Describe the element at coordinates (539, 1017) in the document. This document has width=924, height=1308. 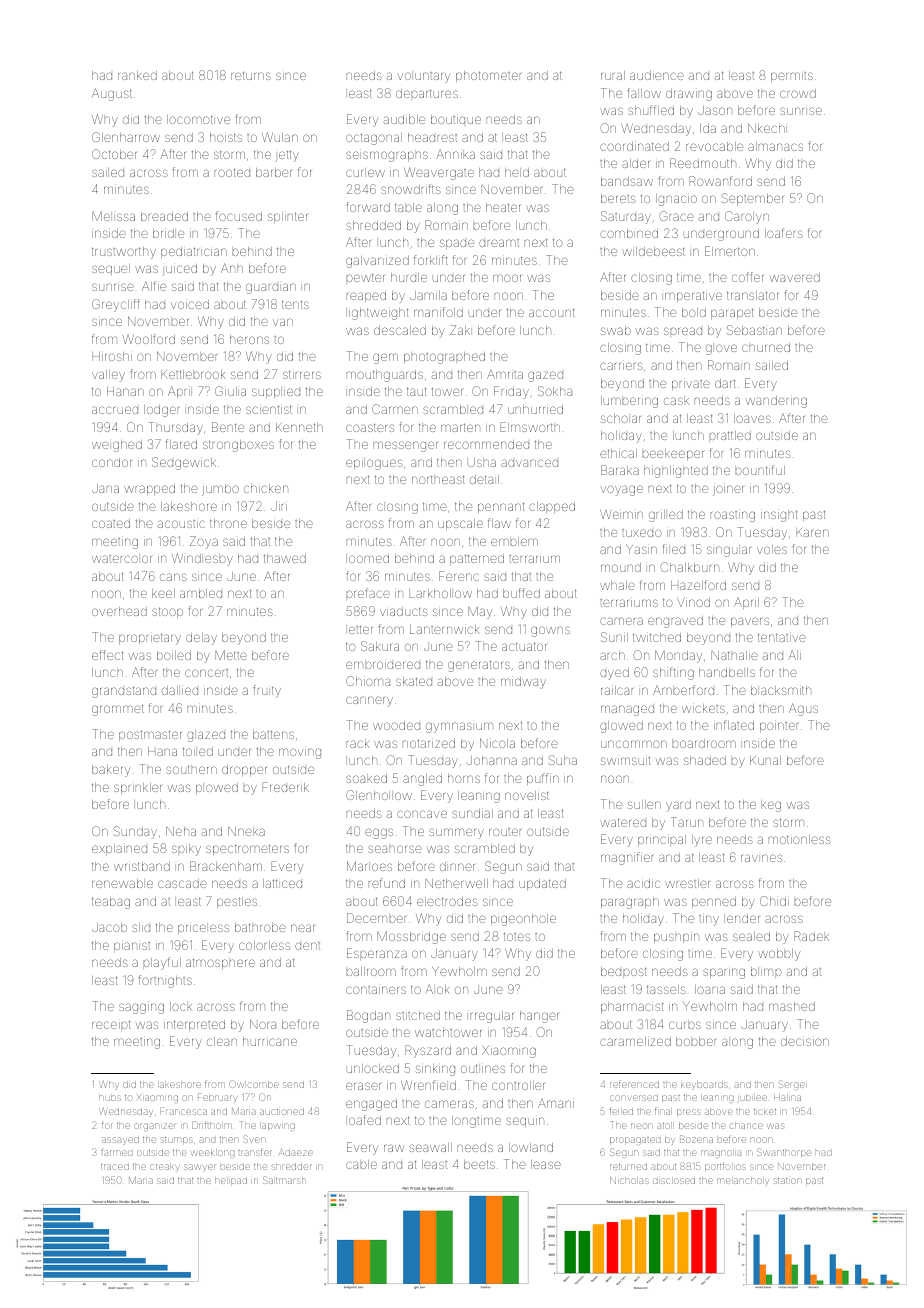
I see `hanger` at that location.
